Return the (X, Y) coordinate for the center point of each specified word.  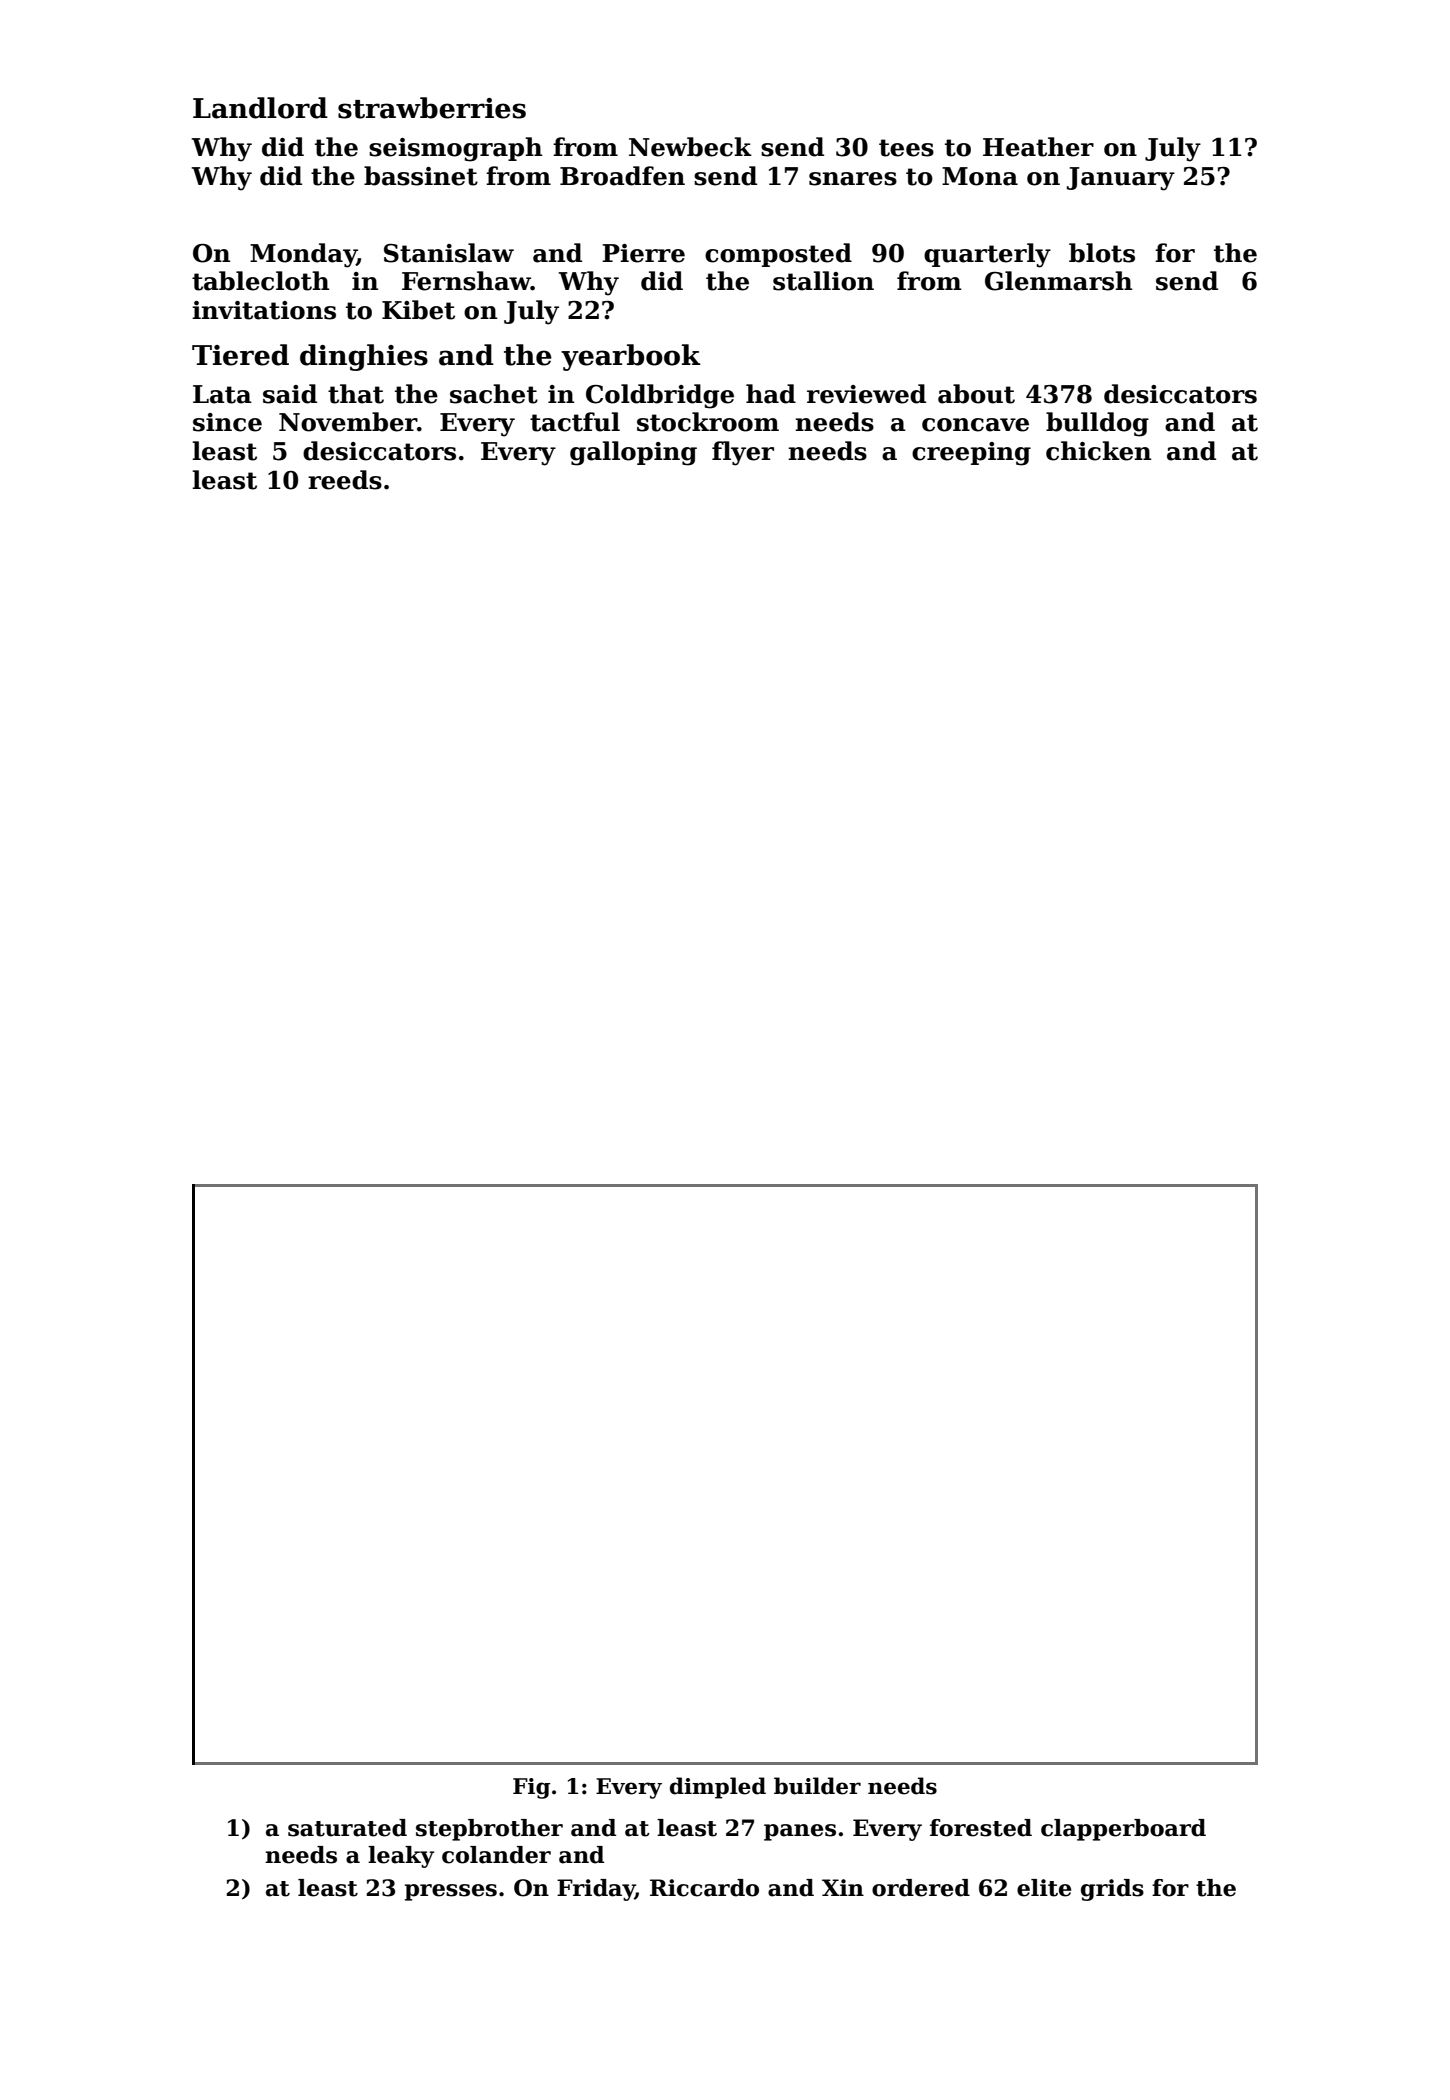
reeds (345, 480)
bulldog (1097, 424)
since (227, 422)
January (1121, 179)
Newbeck (690, 147)
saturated (347, 1828)
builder (817, 1786)
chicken (1098, 451)
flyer (743, 453)
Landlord (260, 108)
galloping (633, 453)
